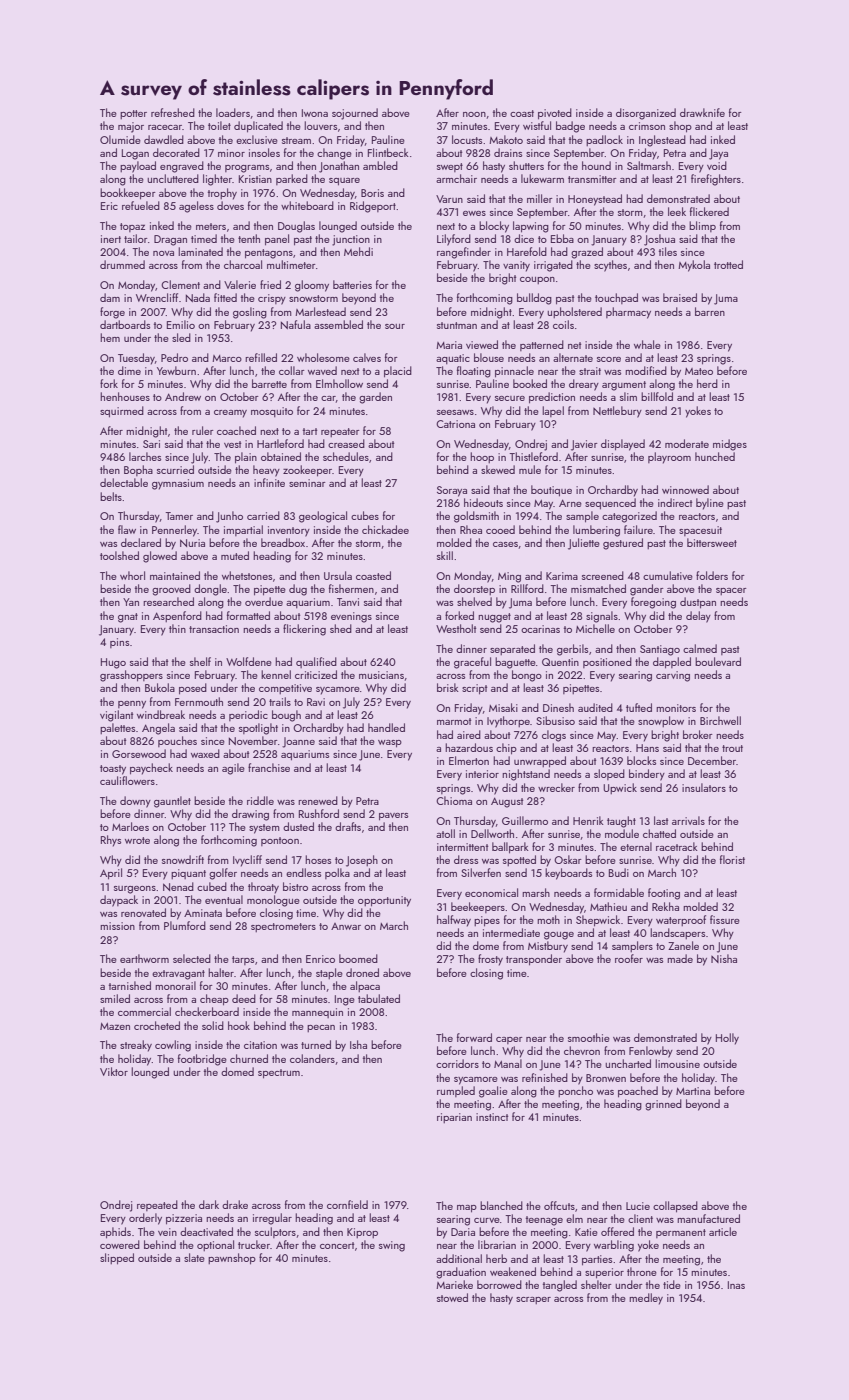 The image size is (849, 1400). What do you see at coordinates (455, 412) in the screenshot?
I see `seesaws` at bounding box center [455, 412].
